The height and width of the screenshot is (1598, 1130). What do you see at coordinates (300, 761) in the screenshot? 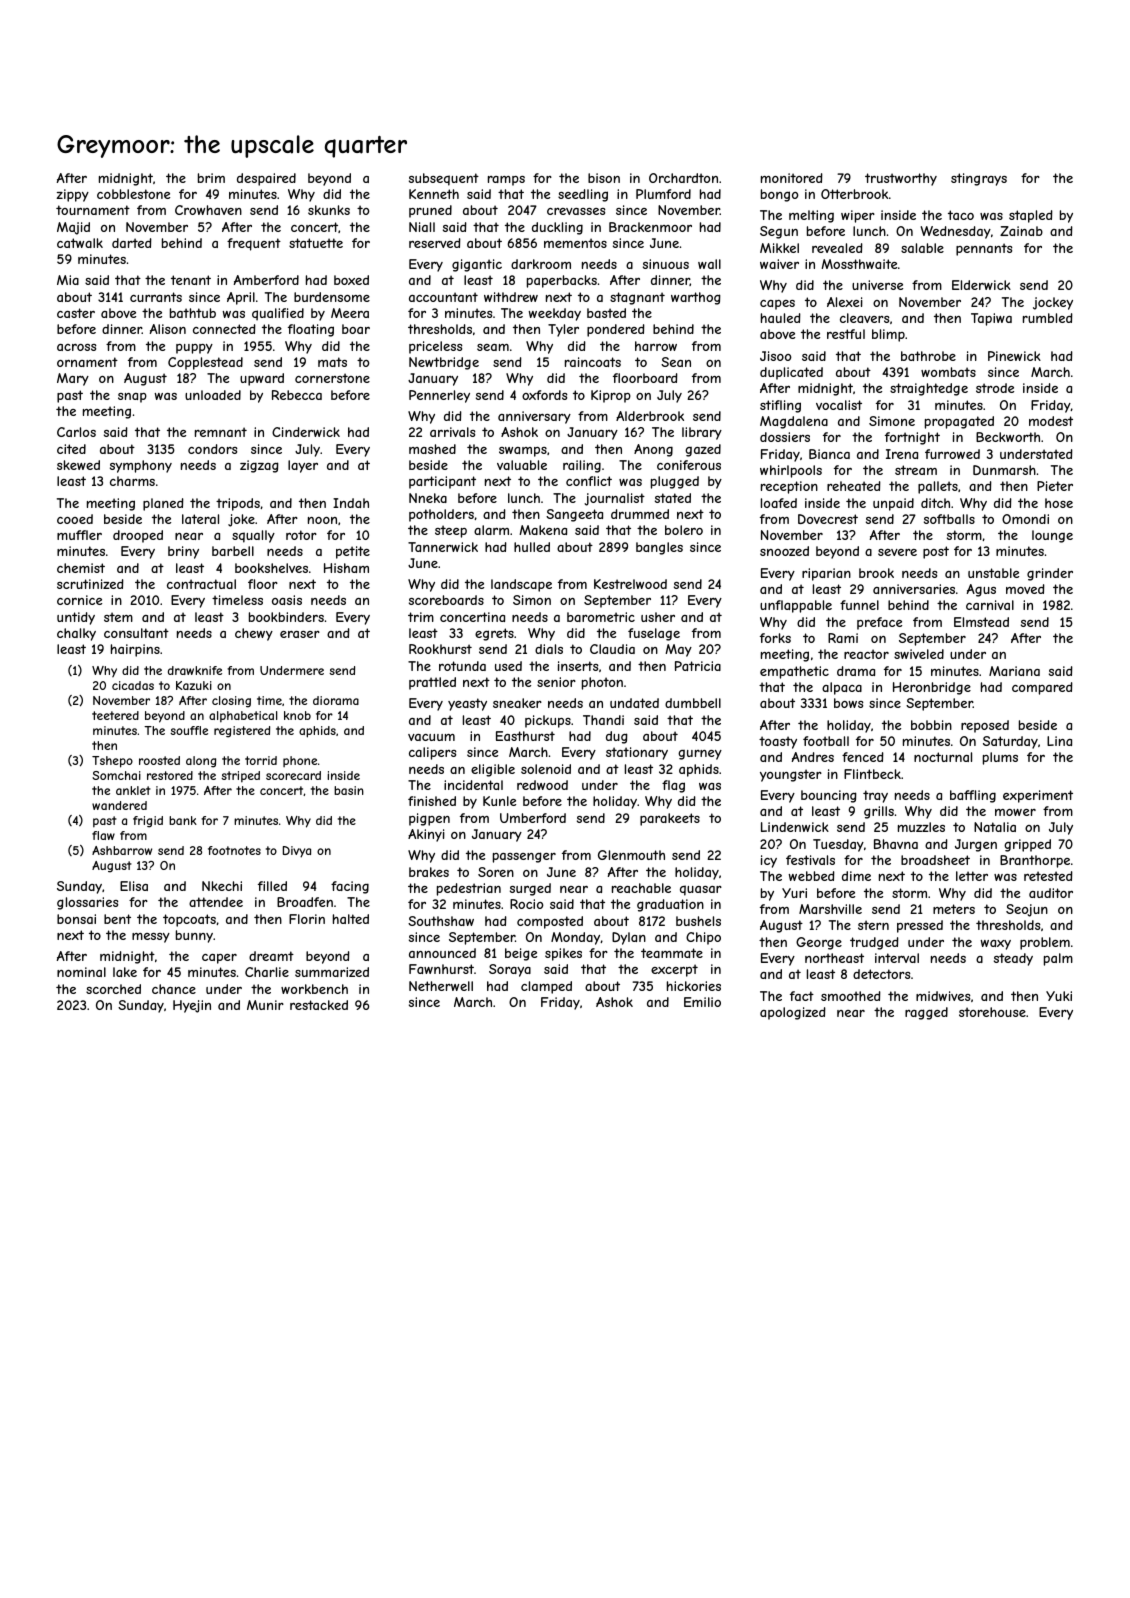
I see `phone` at bounding box center [300, 761].
